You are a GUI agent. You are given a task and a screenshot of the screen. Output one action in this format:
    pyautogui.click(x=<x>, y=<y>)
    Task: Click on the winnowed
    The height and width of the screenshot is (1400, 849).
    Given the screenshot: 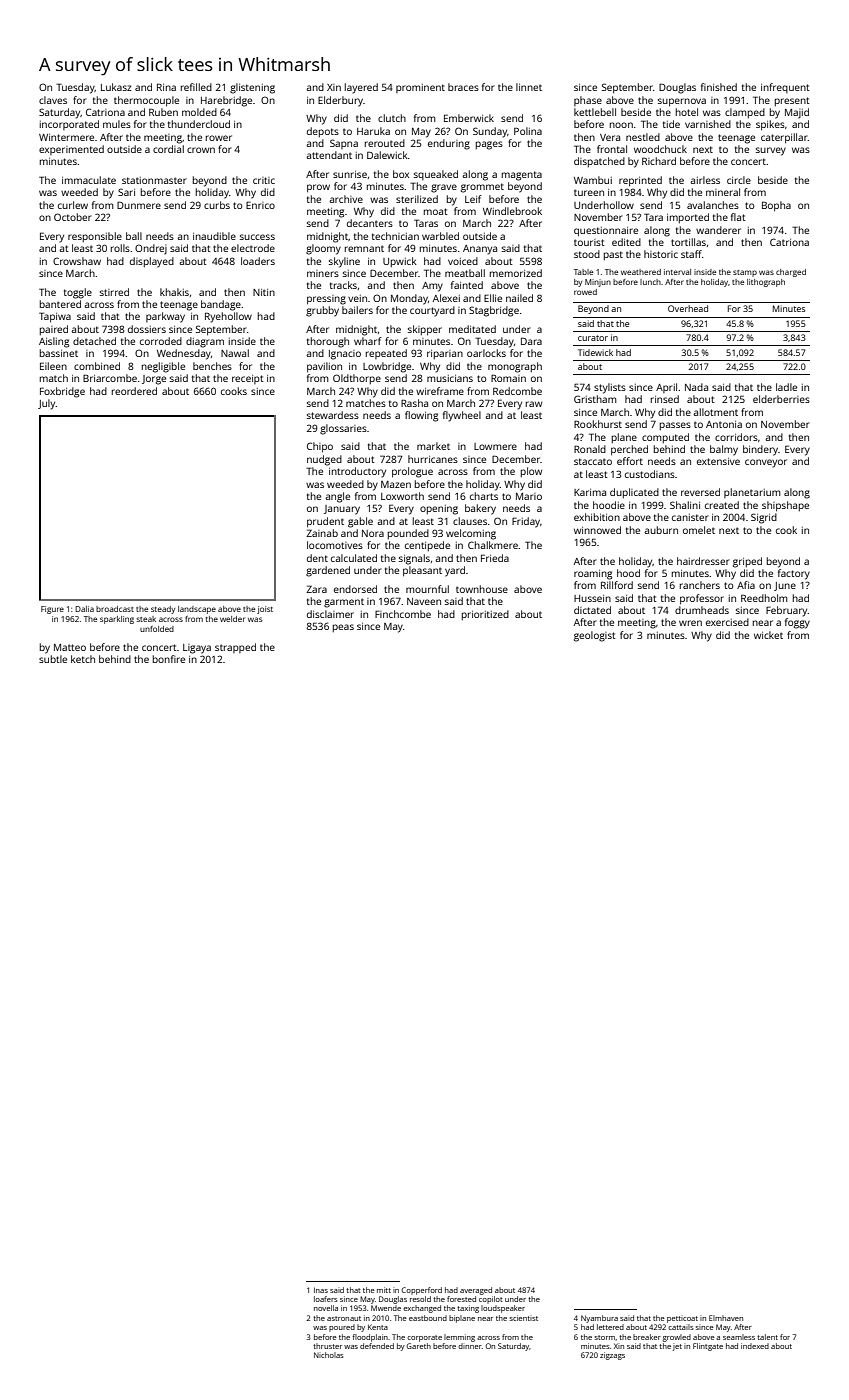 What is the action you would take?
    pyautogui.click(x=597, y=530)
